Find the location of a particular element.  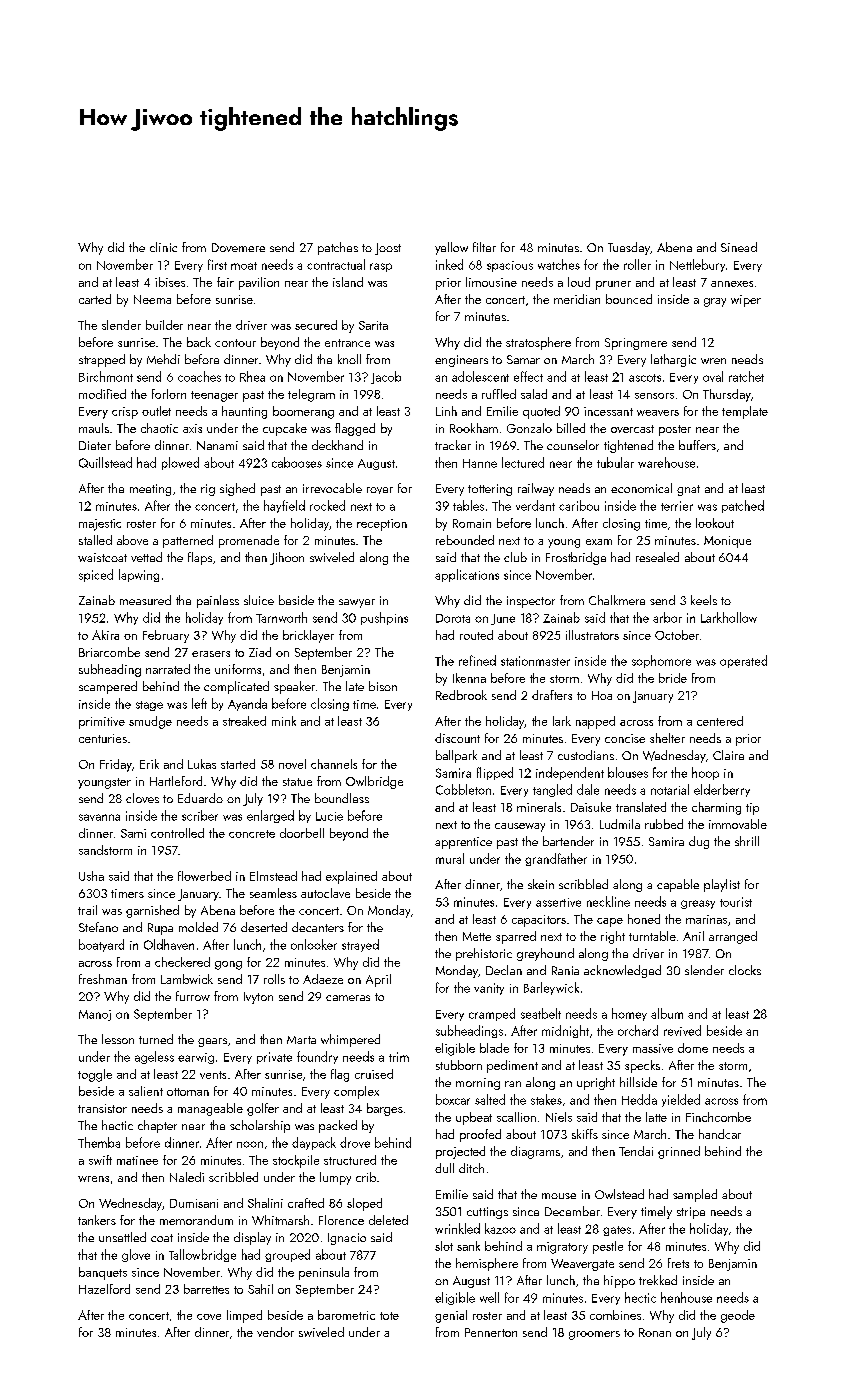

combines is located at coordinates (615, 1315).
